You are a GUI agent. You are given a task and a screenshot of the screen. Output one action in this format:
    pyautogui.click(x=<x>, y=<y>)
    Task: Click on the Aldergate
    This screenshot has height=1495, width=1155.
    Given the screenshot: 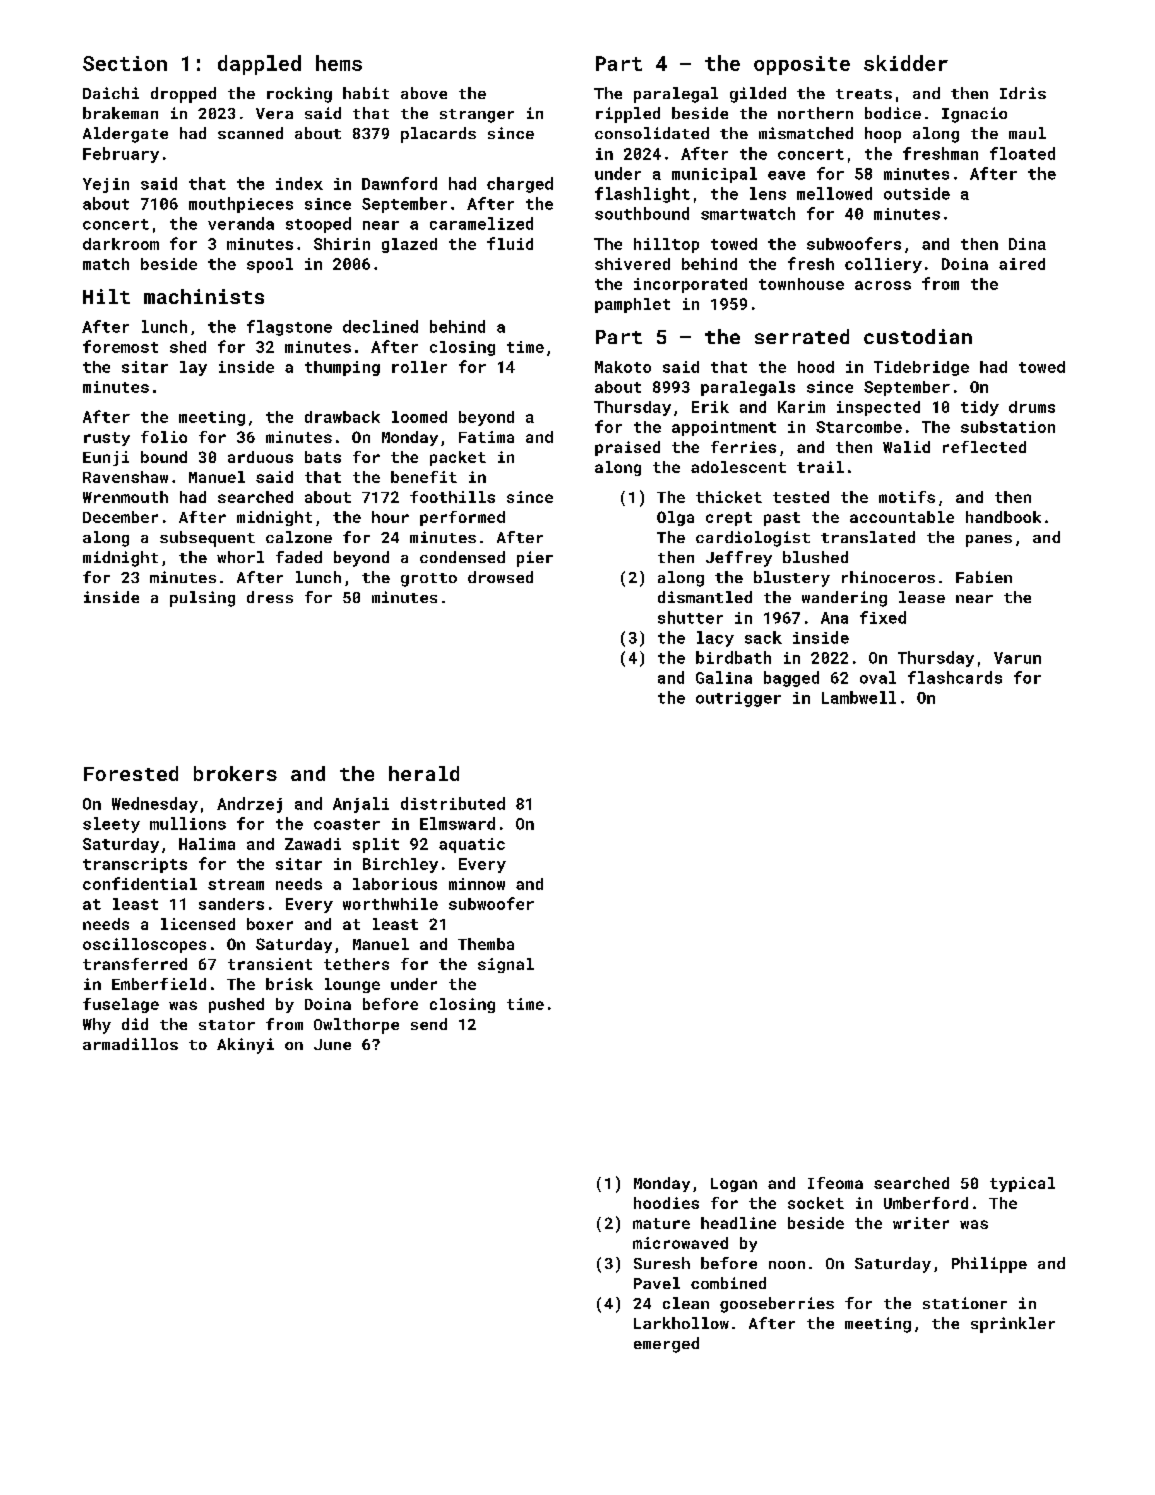 What is the action you would take?
    pyautogui.click(x=125, y=135)
